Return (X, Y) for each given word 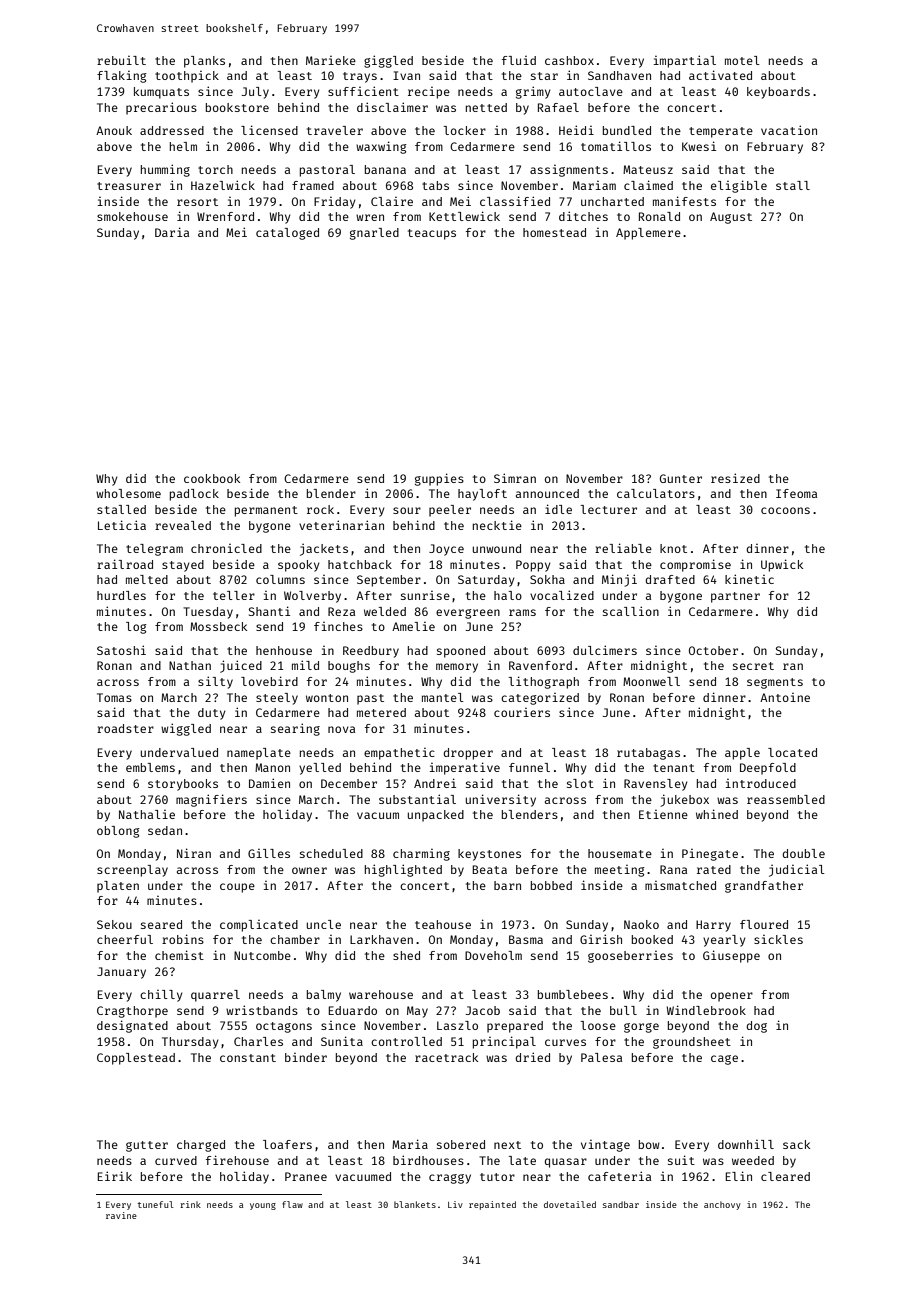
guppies (439, 479)
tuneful (156, 1204)
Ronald (659, 216)
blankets (415, 1204)
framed (313, 185)
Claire (392, 201)
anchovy (722, 1205)
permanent (266, 511)
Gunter (681, 478)
